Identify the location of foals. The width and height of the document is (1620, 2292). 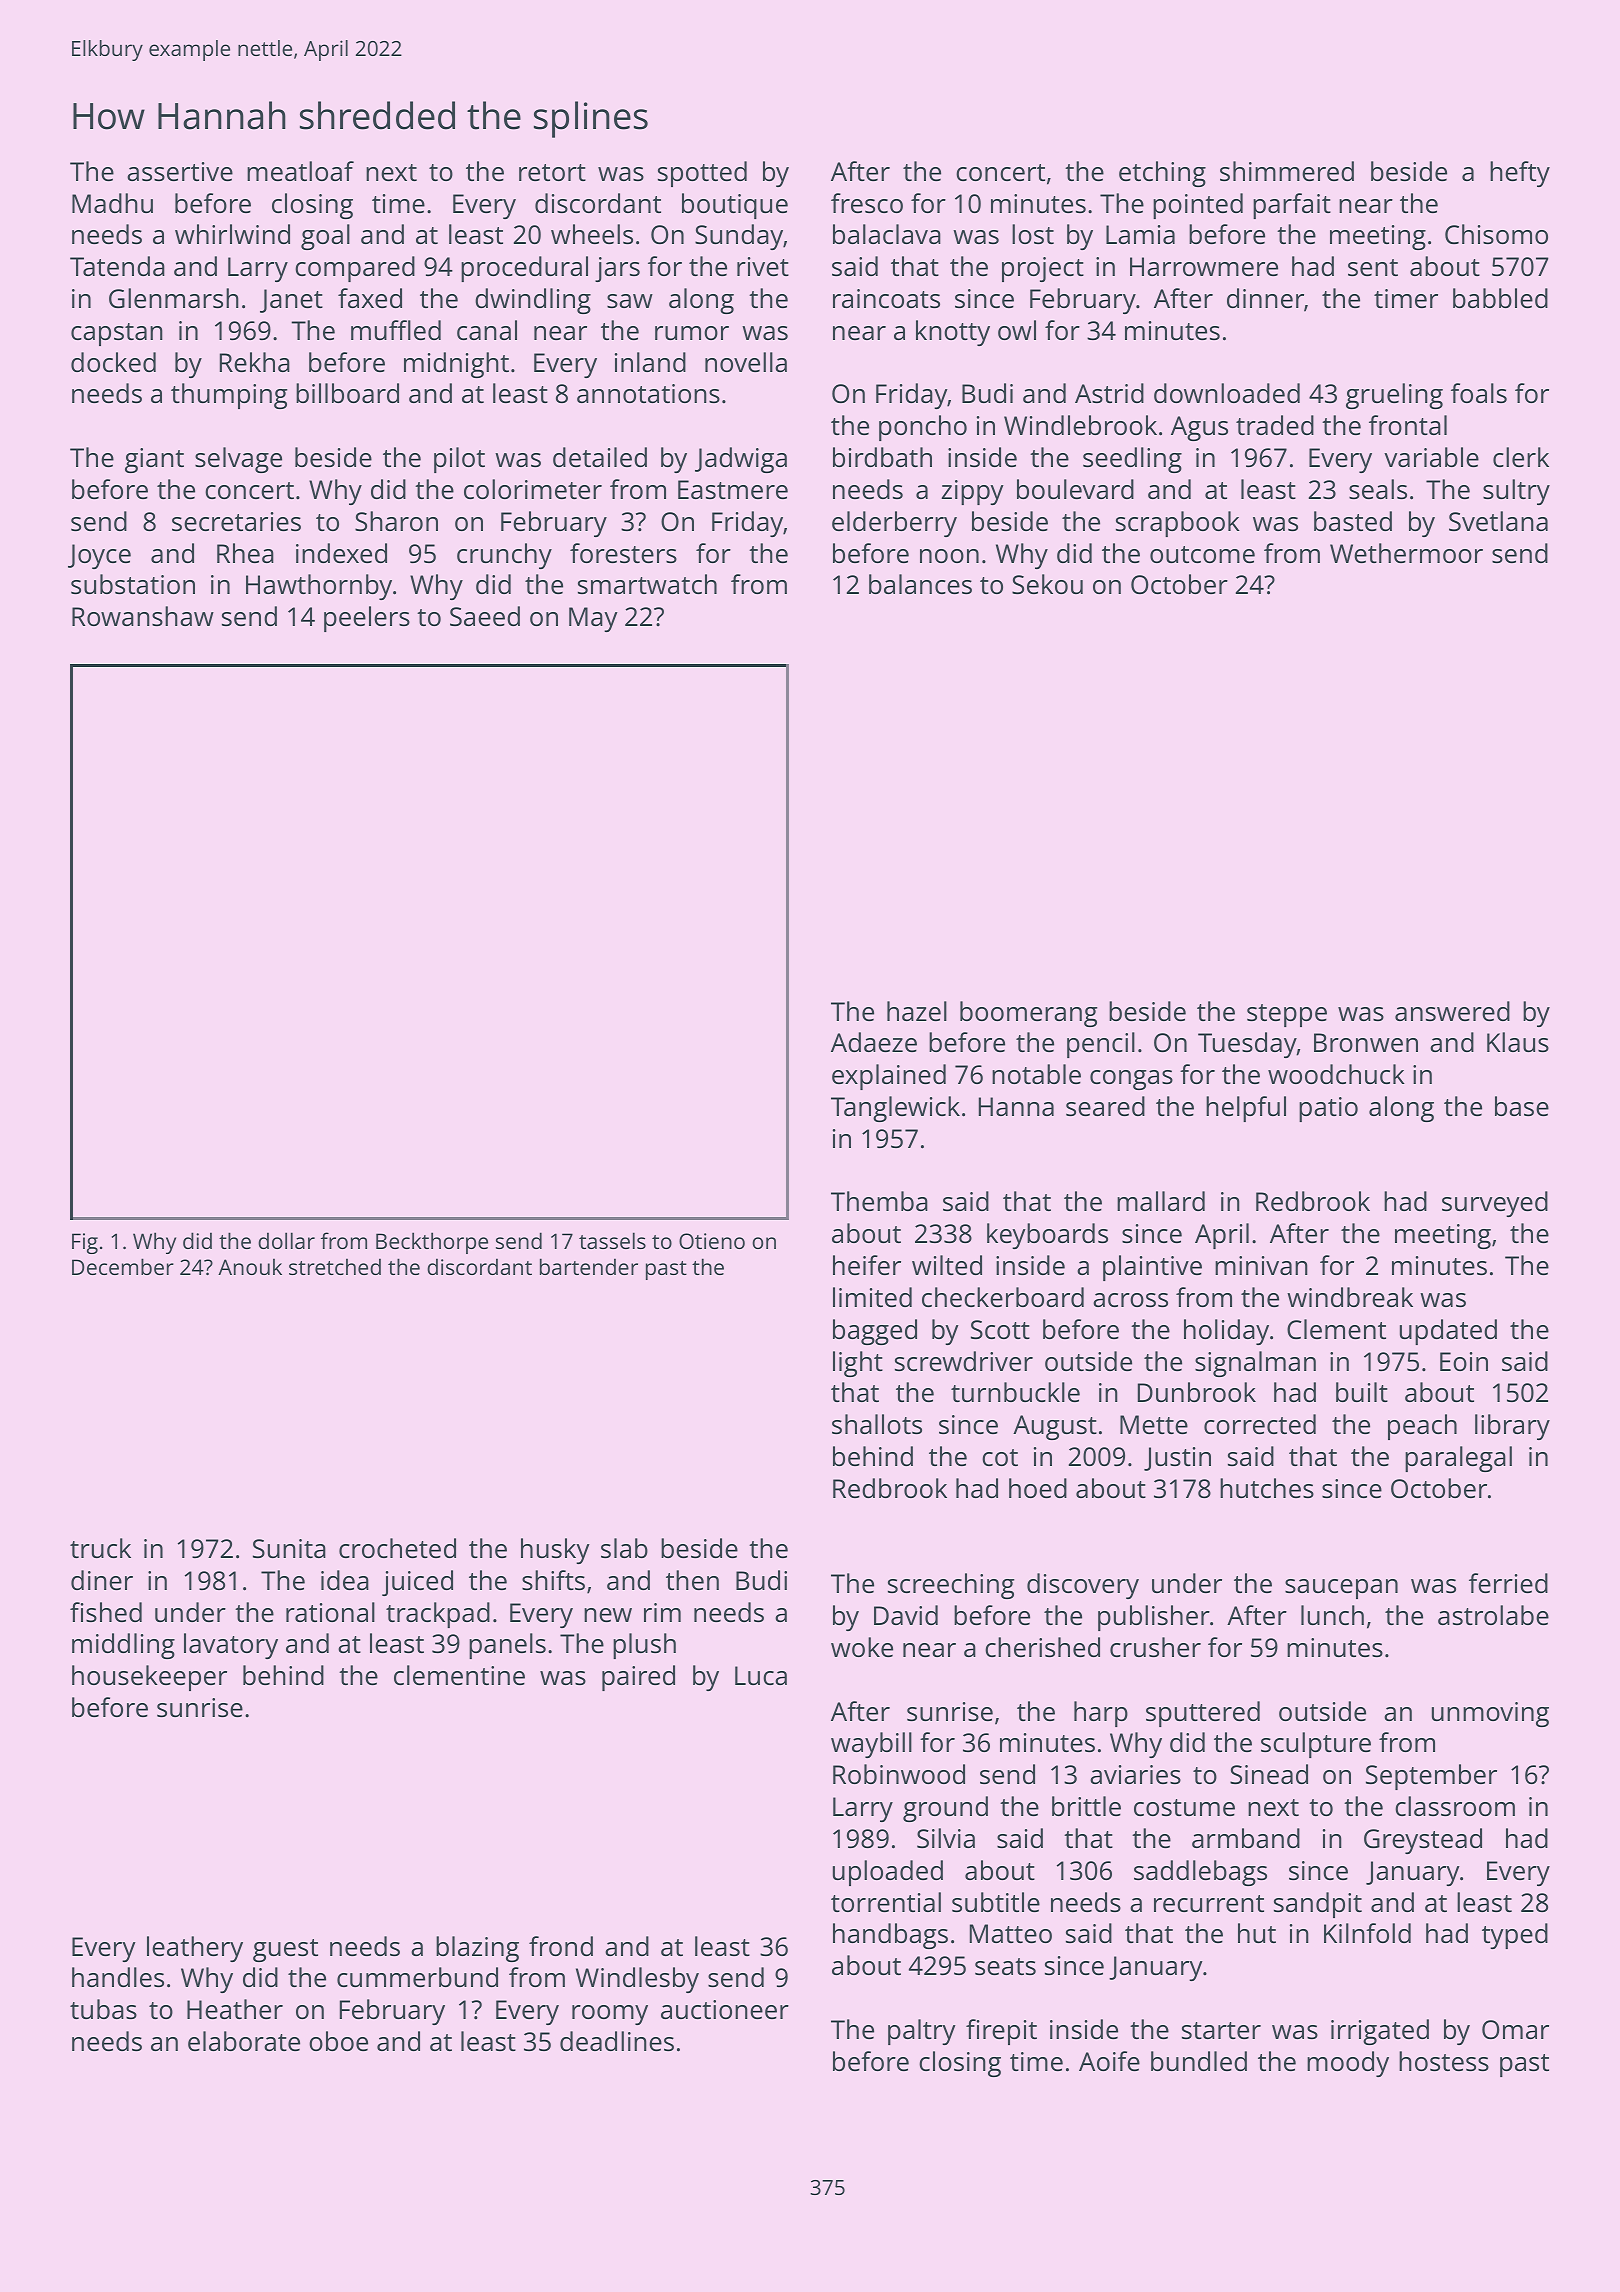
(1479, 393).
